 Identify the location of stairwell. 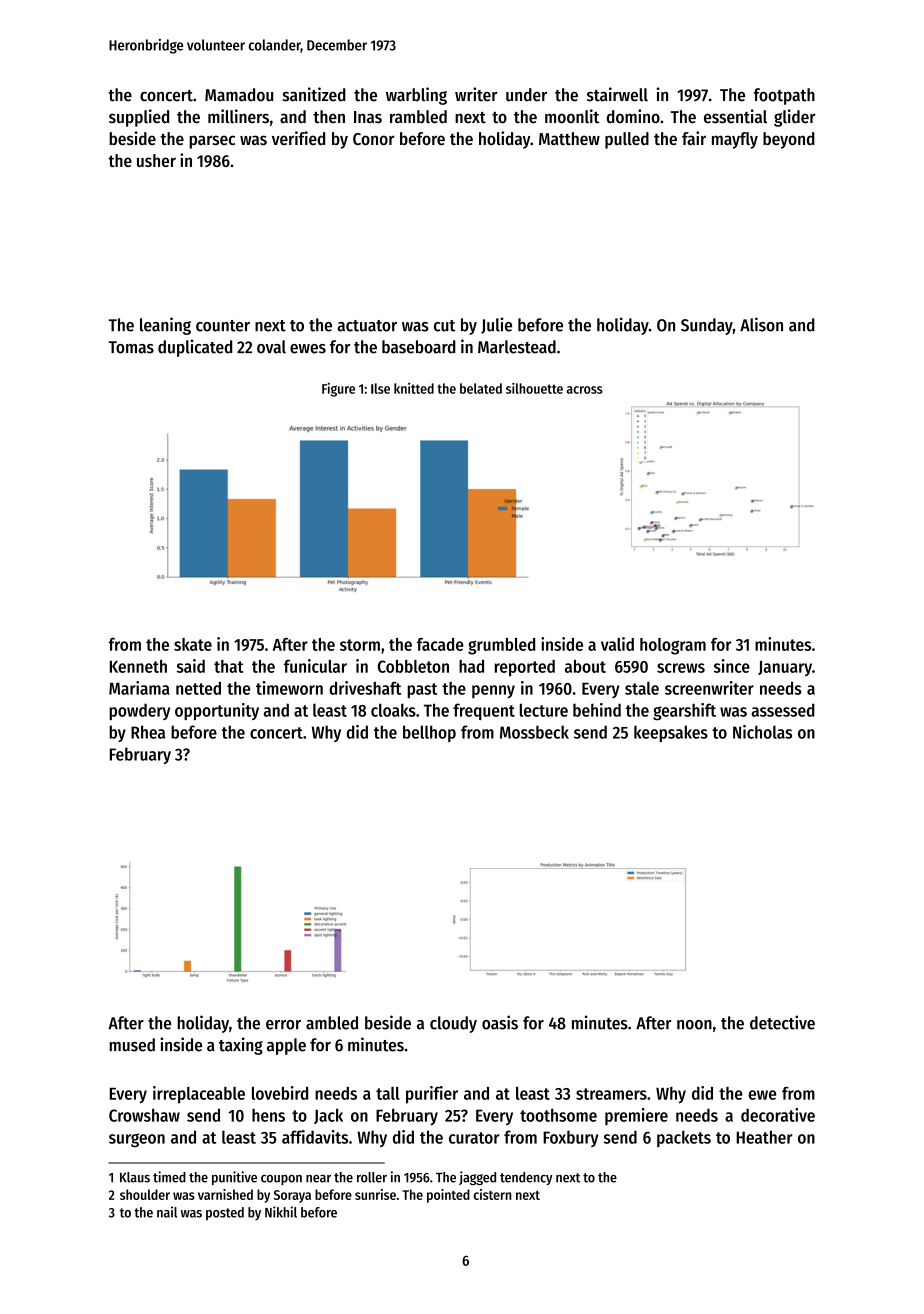
(617, 94).
